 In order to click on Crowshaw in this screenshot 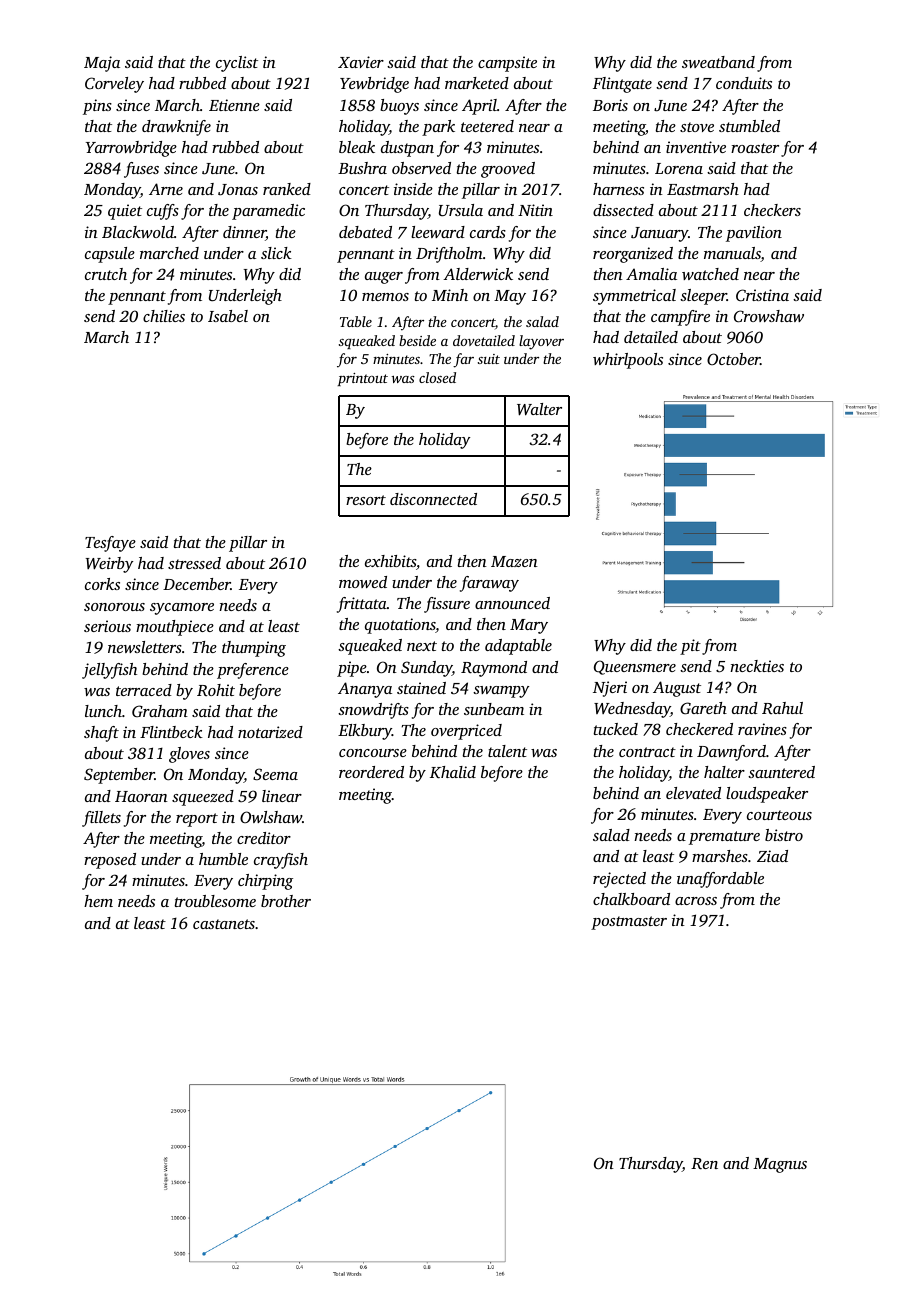, I will do `click(769, 316)`.
